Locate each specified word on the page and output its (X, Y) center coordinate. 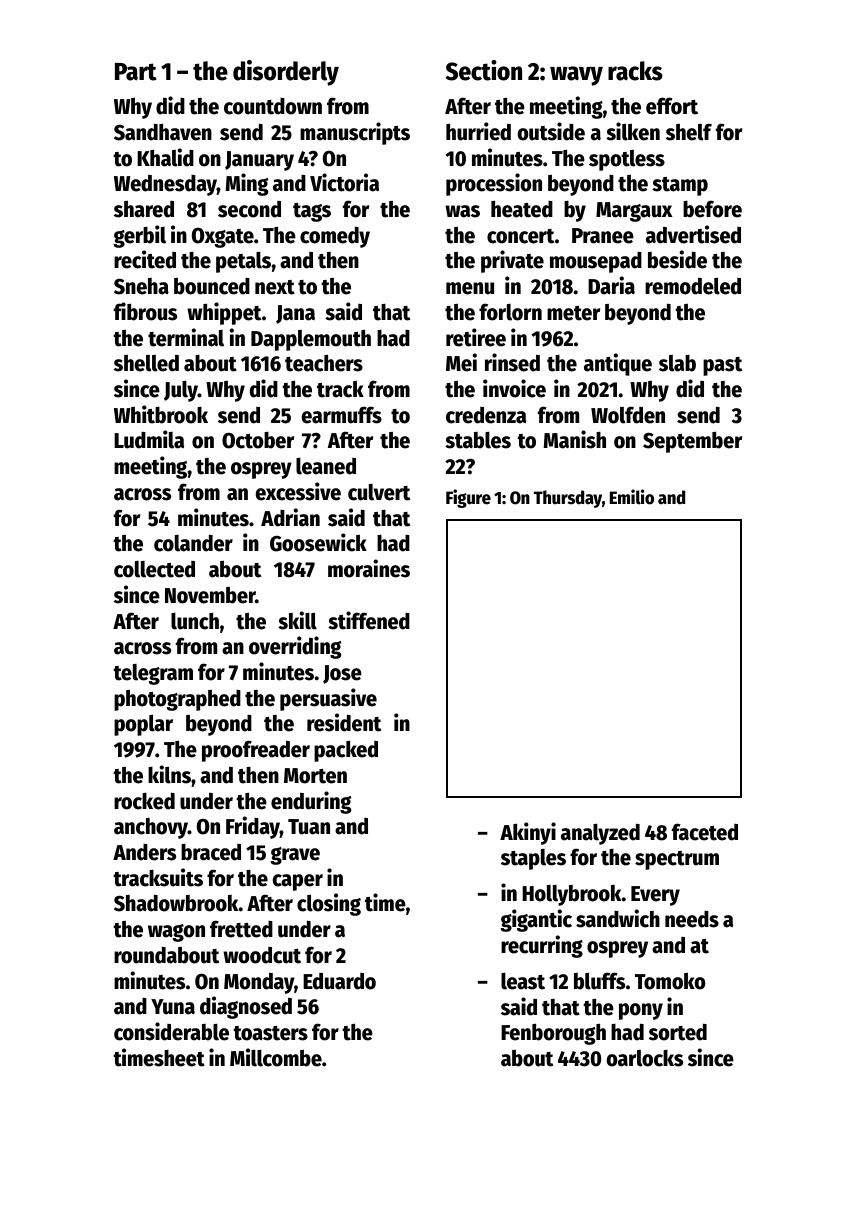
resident (344, 722)
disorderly (286, 73)
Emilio (632, 497)
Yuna (173, 1007)
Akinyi (528, 833)
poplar (143, 725)
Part (136, 72)
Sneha (141, 286)
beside (677, 259)
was (462, 211)
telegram (153, 674)
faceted (705, 832)
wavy (576, 76)
